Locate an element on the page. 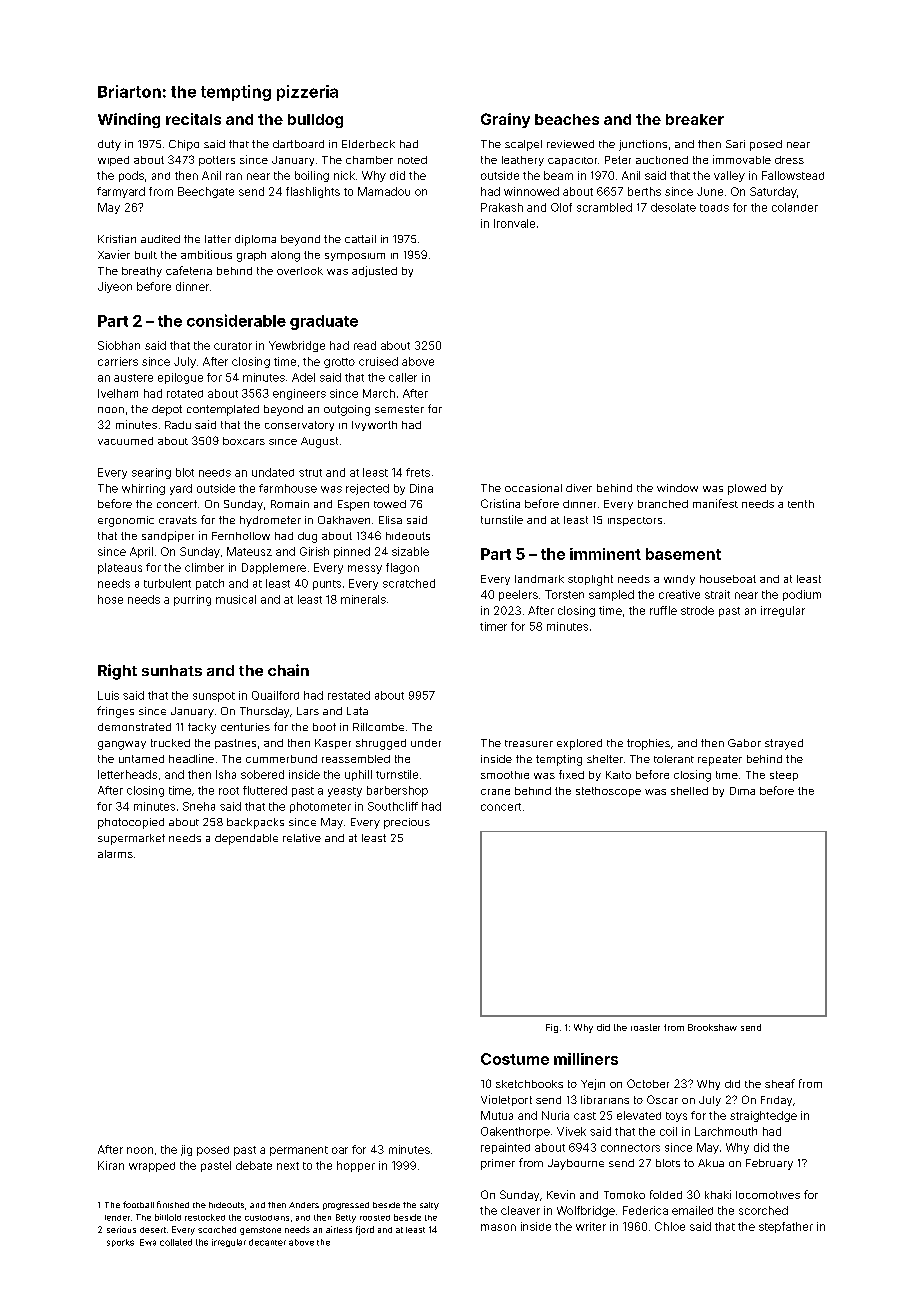  recitals is located at coordinates (193, 119).
